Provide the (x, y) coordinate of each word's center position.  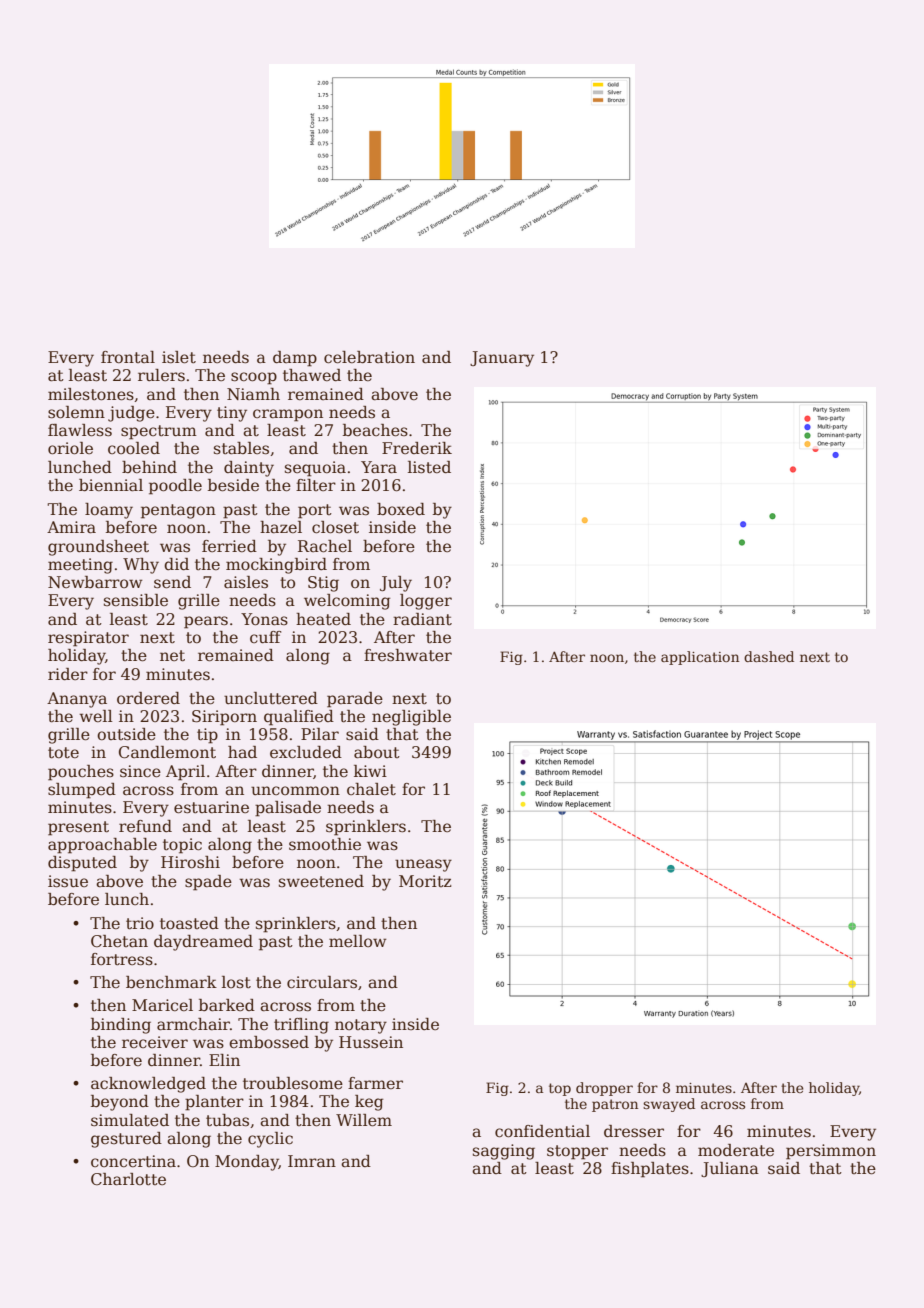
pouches (81, 773)
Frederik (417, 448)
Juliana (730, 1169)
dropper (604, 1089)
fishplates (650, 1170)
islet (179, 357)
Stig (323, 584)
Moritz (425, 881)
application (700, 658)
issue (68, 881)
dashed (769, 656)
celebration (369, 357)
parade (355, 700)
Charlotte (128, 1179)
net (172, 656)
